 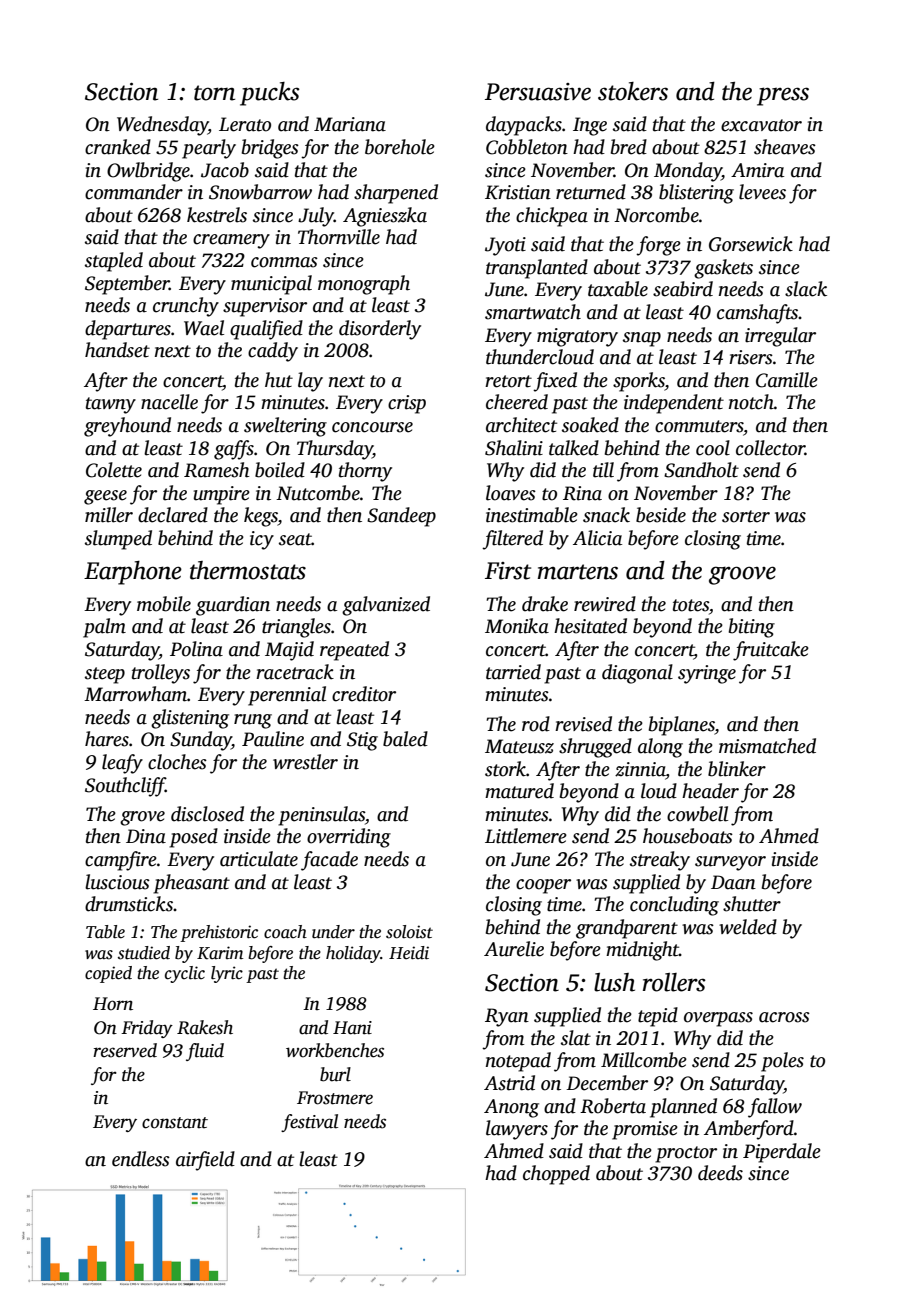 I want to click on fluid, so click(x=205, y=1052).
